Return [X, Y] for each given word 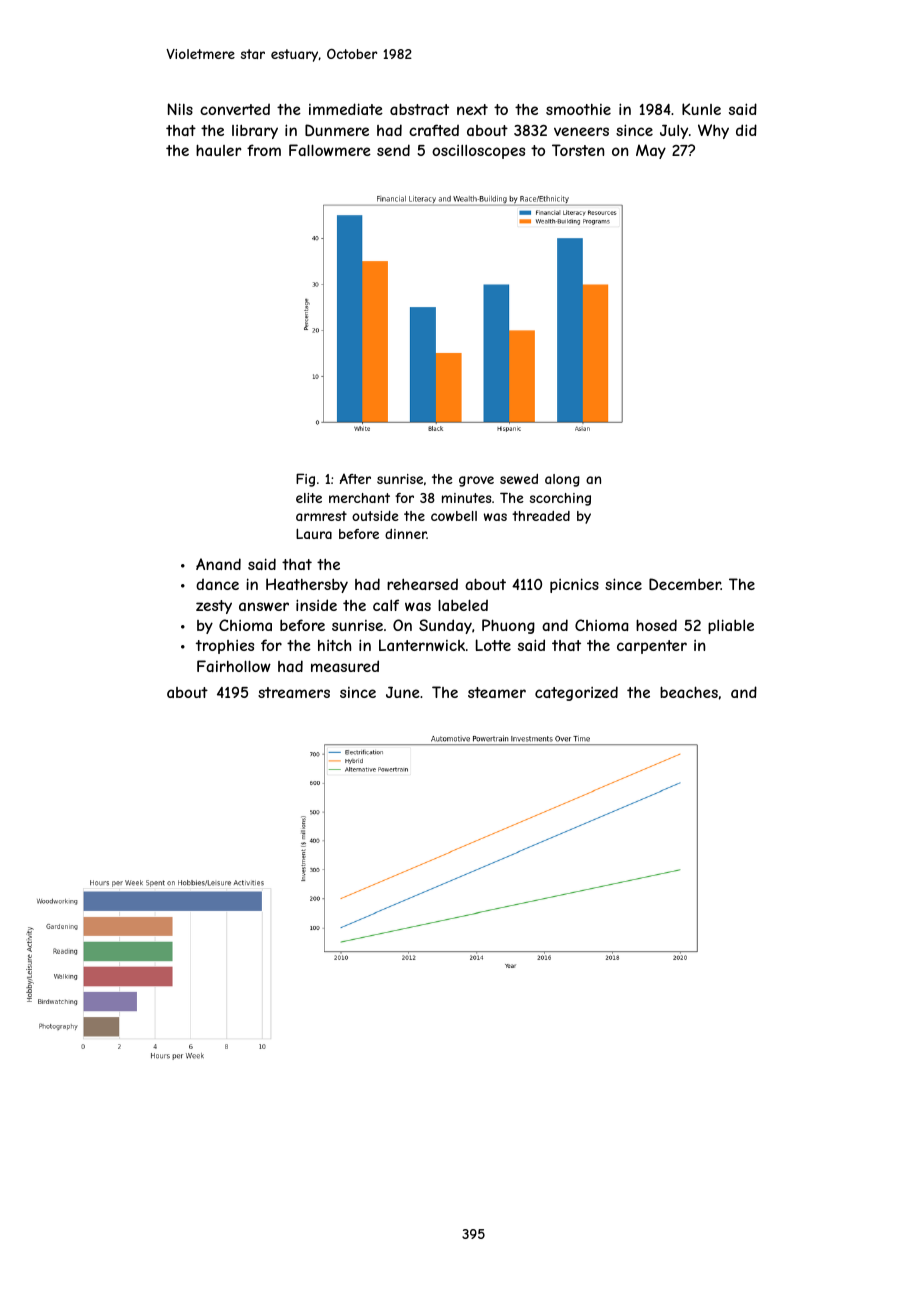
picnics [574, 585]
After [355, 479]
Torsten [578, 150]
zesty [214, 607]
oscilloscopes [478, 152]
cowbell [454, 516]
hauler [219, 150]
